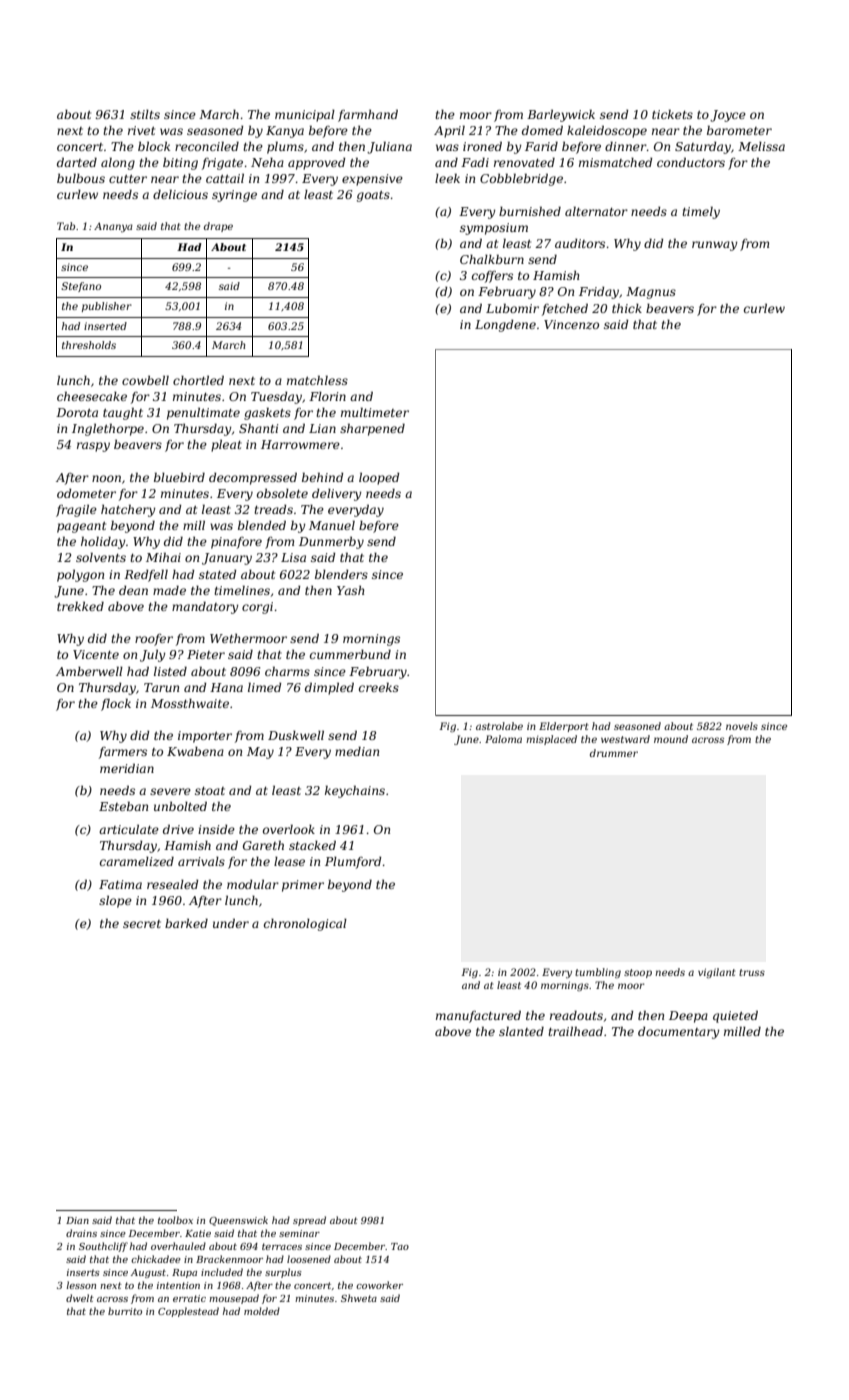  I want to click on novels, so click(742, 726).
